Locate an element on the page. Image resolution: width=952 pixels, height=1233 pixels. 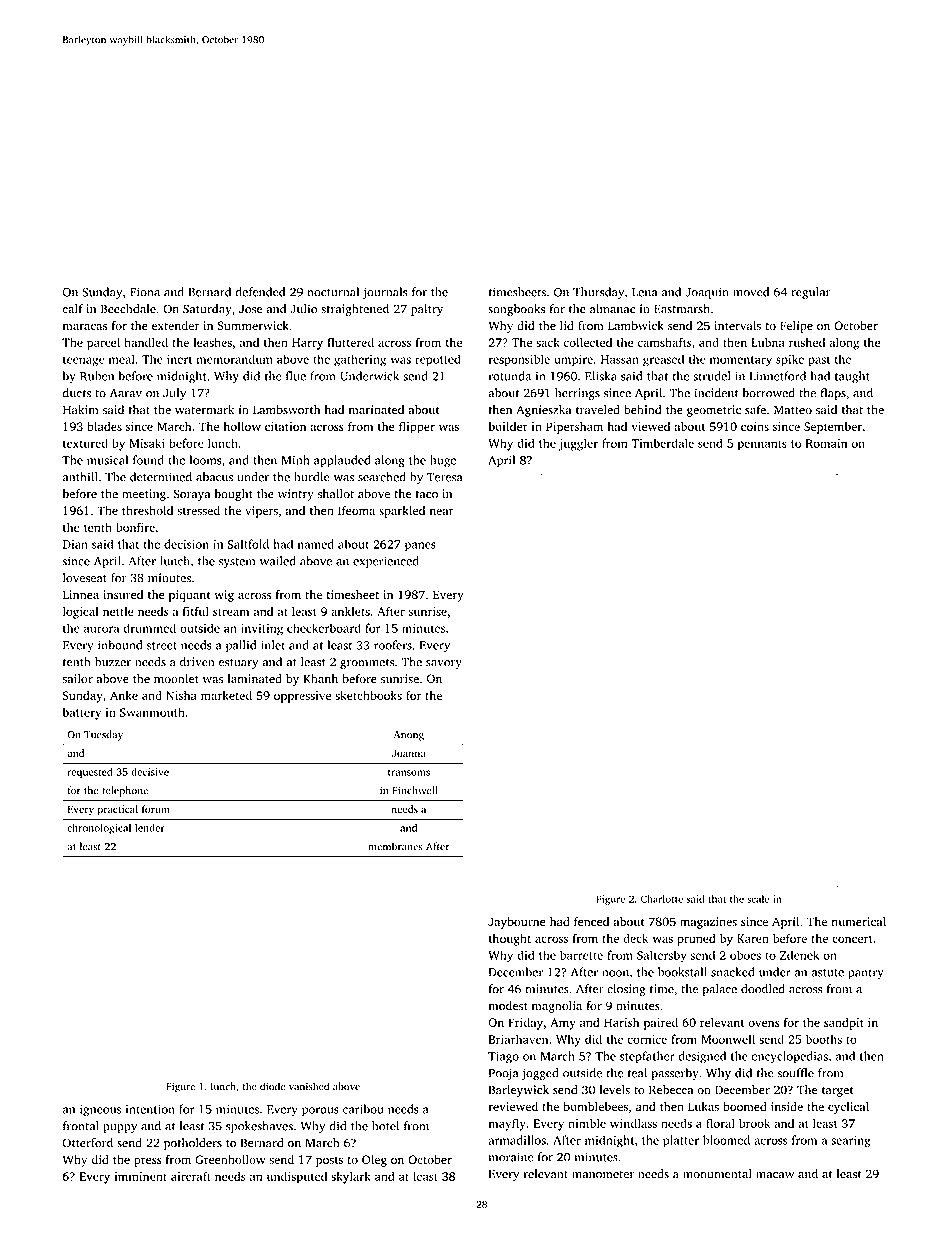
near is located at coordinates (442, 511).
